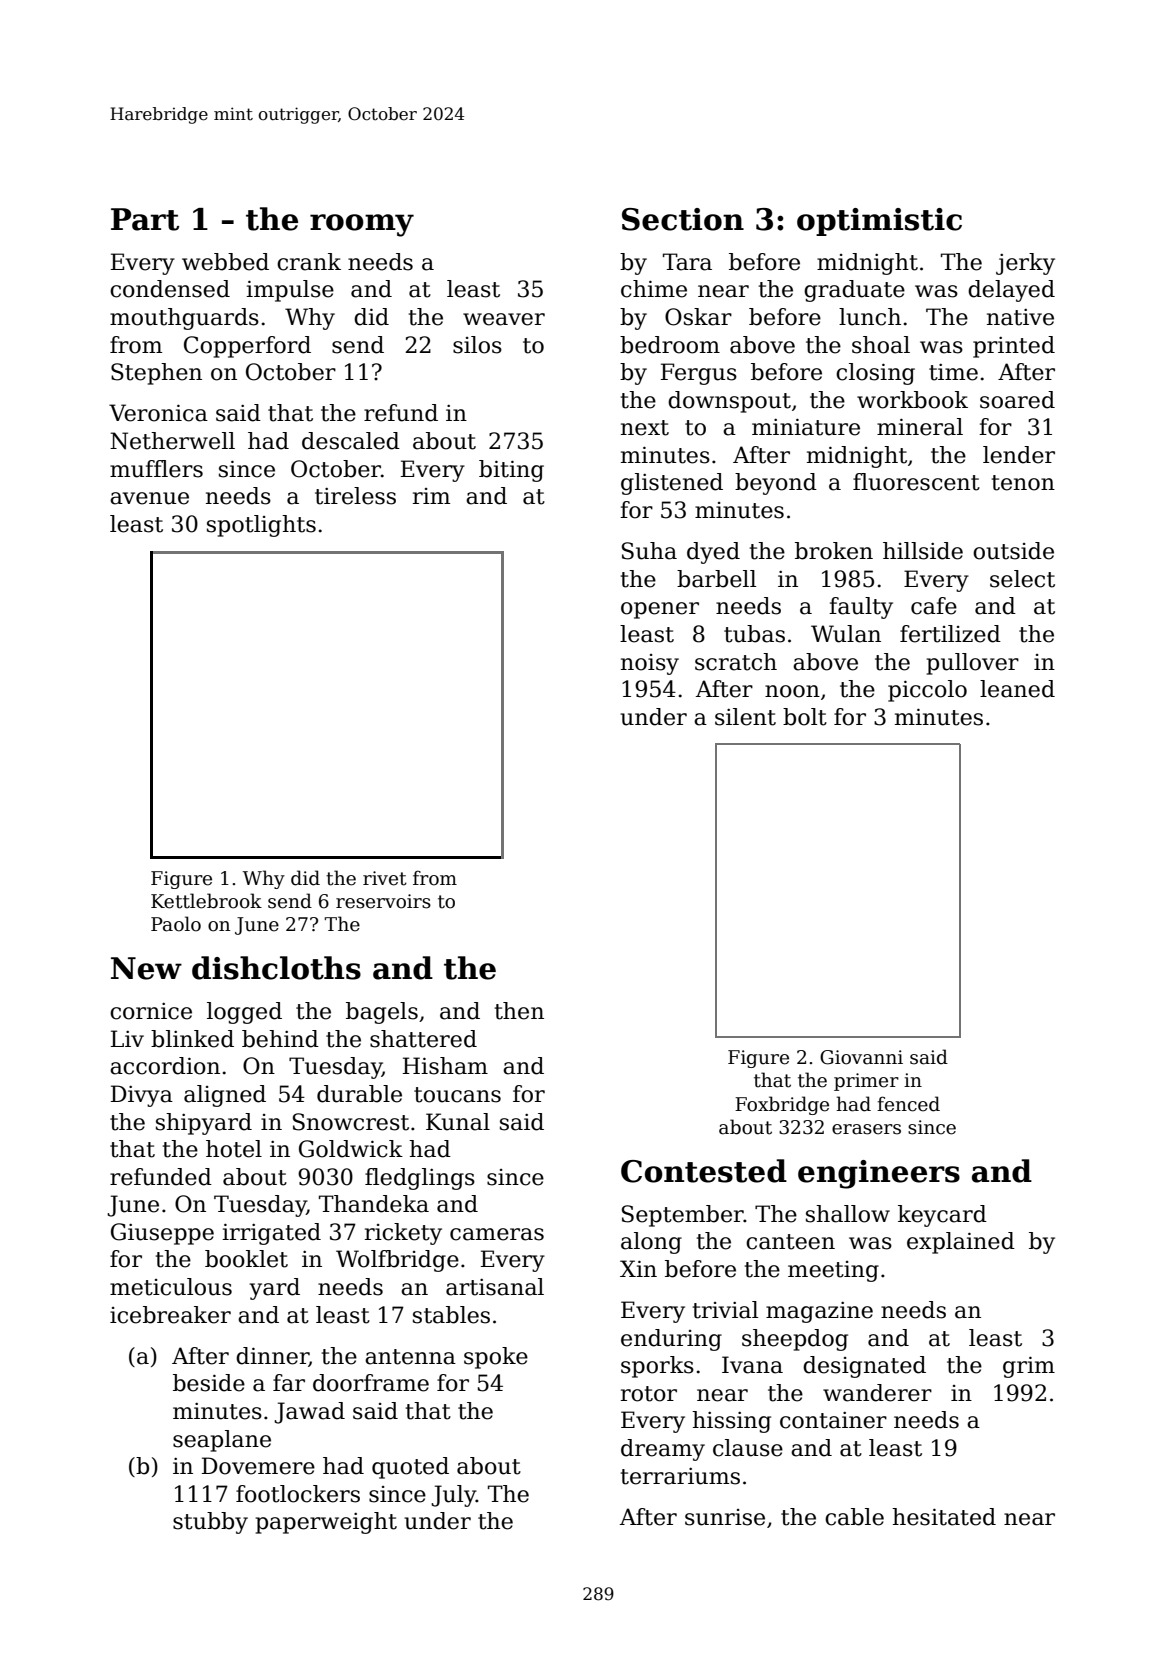 Image resolution: width=1165 pixels, height=1654 pixels. Describe the element at coordinates (149, 498) in the screenshot. I see `avenue` at that location.
